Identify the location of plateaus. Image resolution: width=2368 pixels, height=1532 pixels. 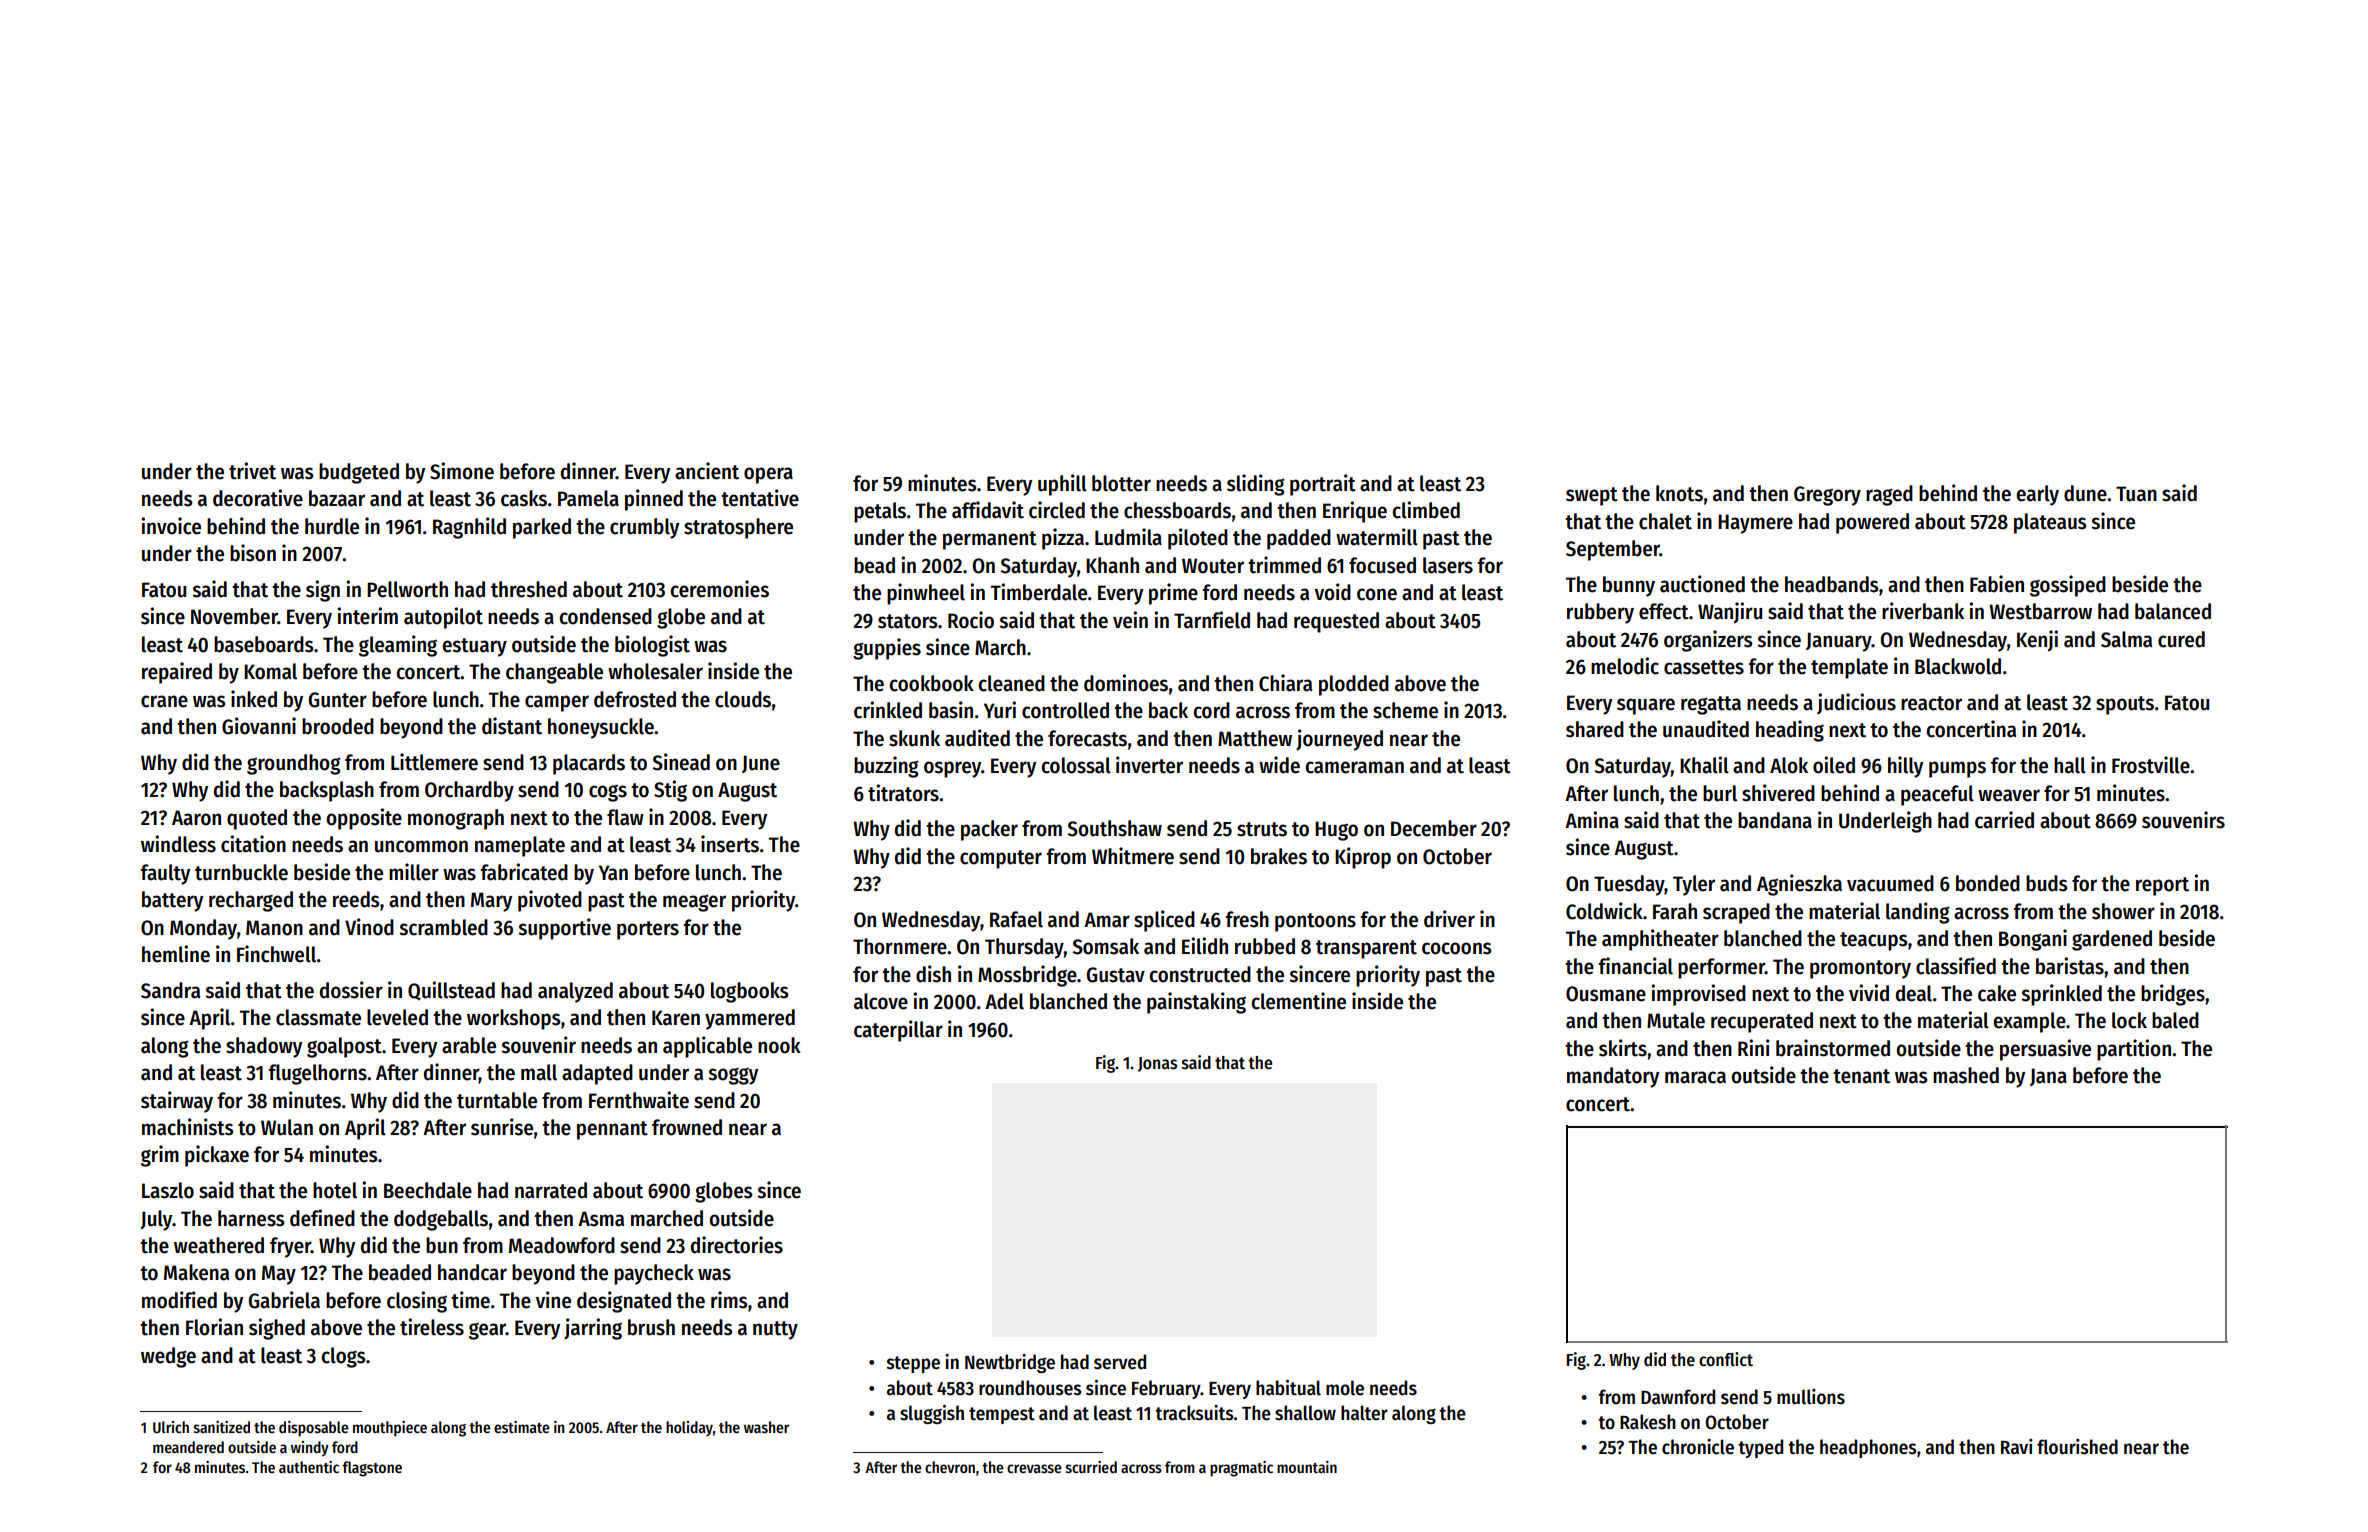
(2050, 523).
